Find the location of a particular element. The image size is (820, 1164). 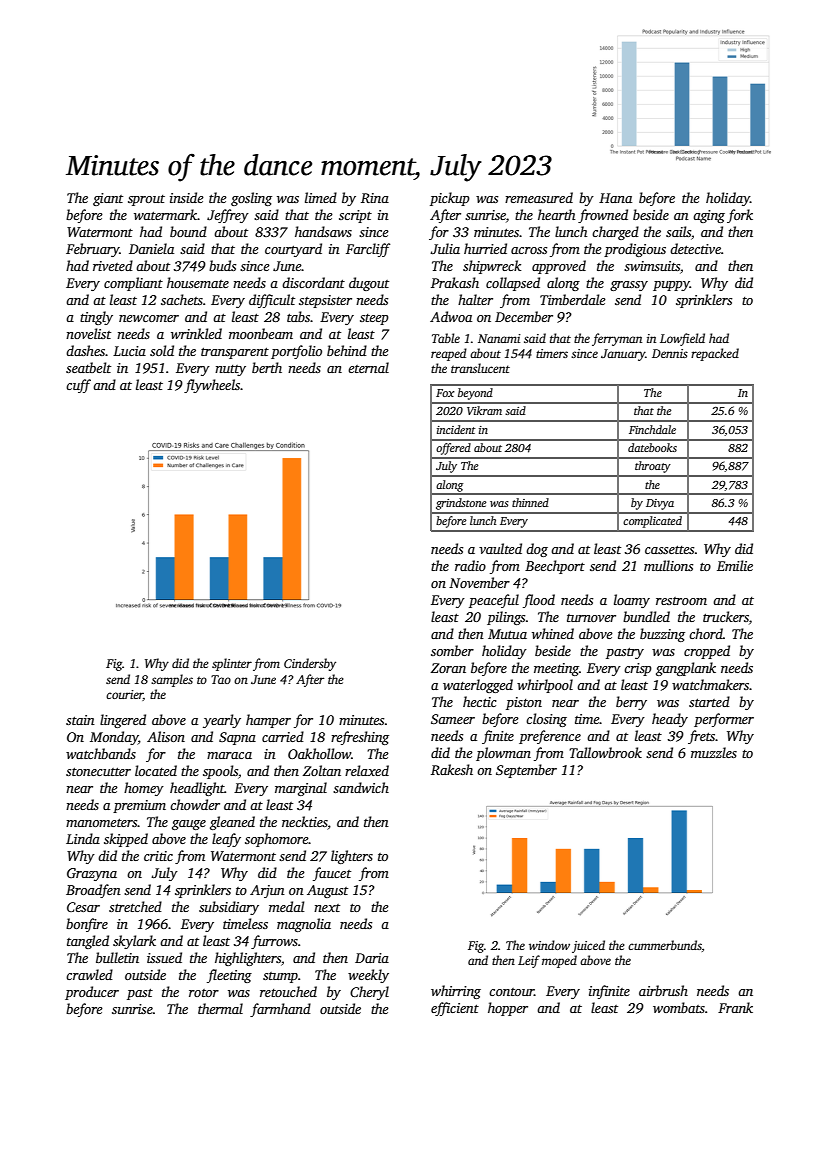

thermal is located at coordinates (220, 1008).
